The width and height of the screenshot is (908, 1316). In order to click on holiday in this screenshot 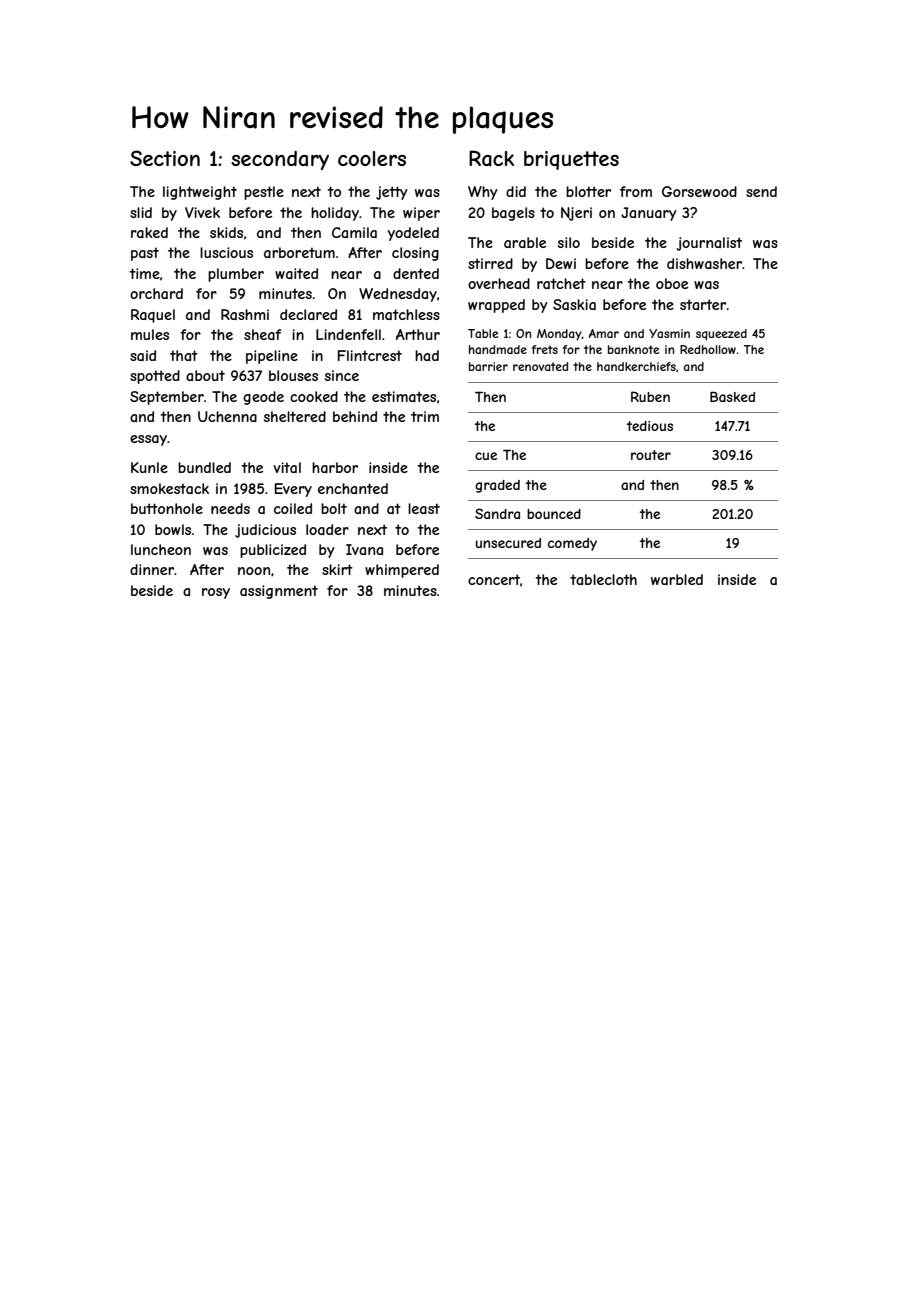, I will do `click(335, 214)`.
